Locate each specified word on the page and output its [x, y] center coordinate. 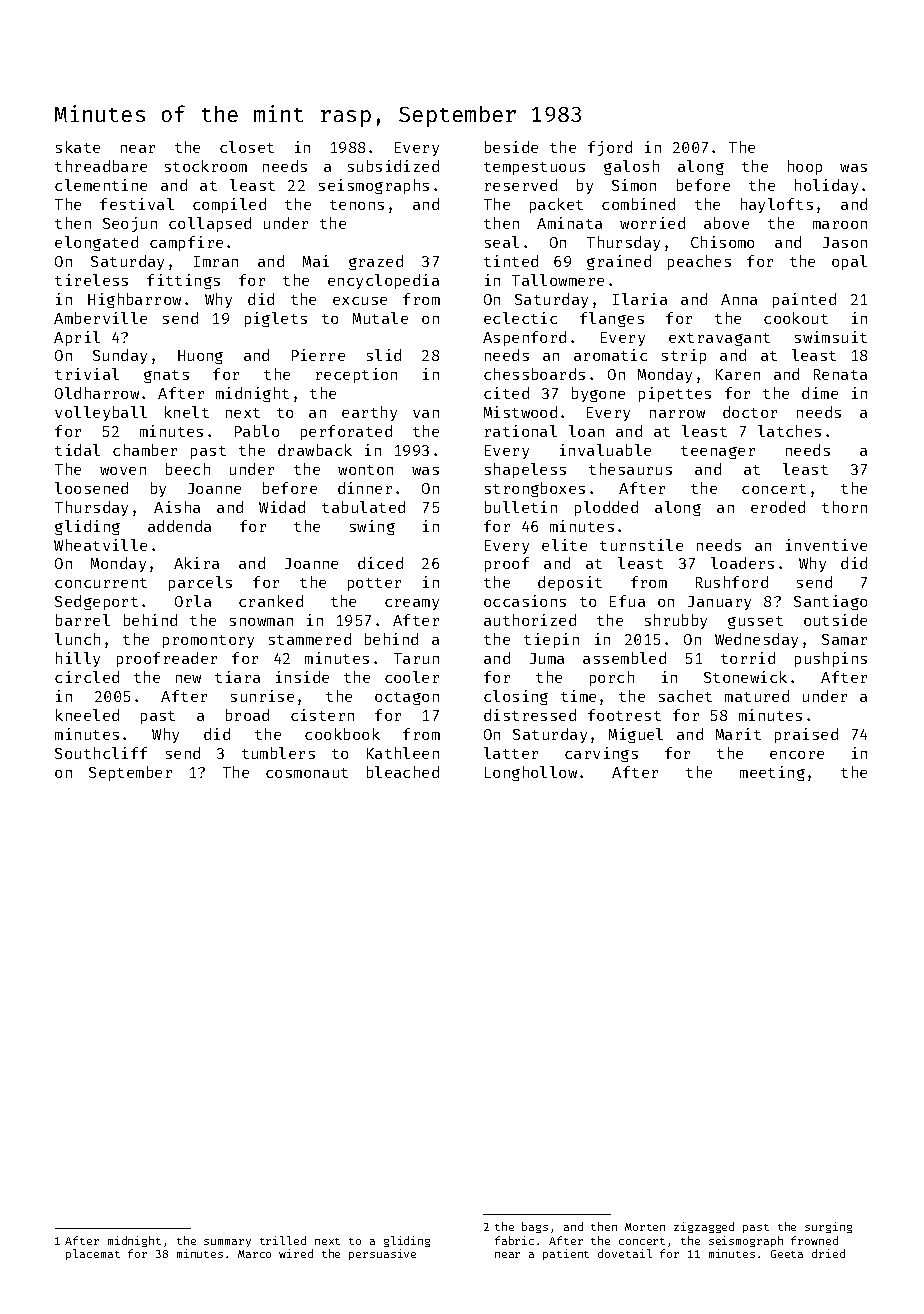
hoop [805, 167]
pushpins [831, 659]
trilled [283, 1240]
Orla [193, 601]
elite [564, 545]
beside [511, 147]
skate [78, 147]
